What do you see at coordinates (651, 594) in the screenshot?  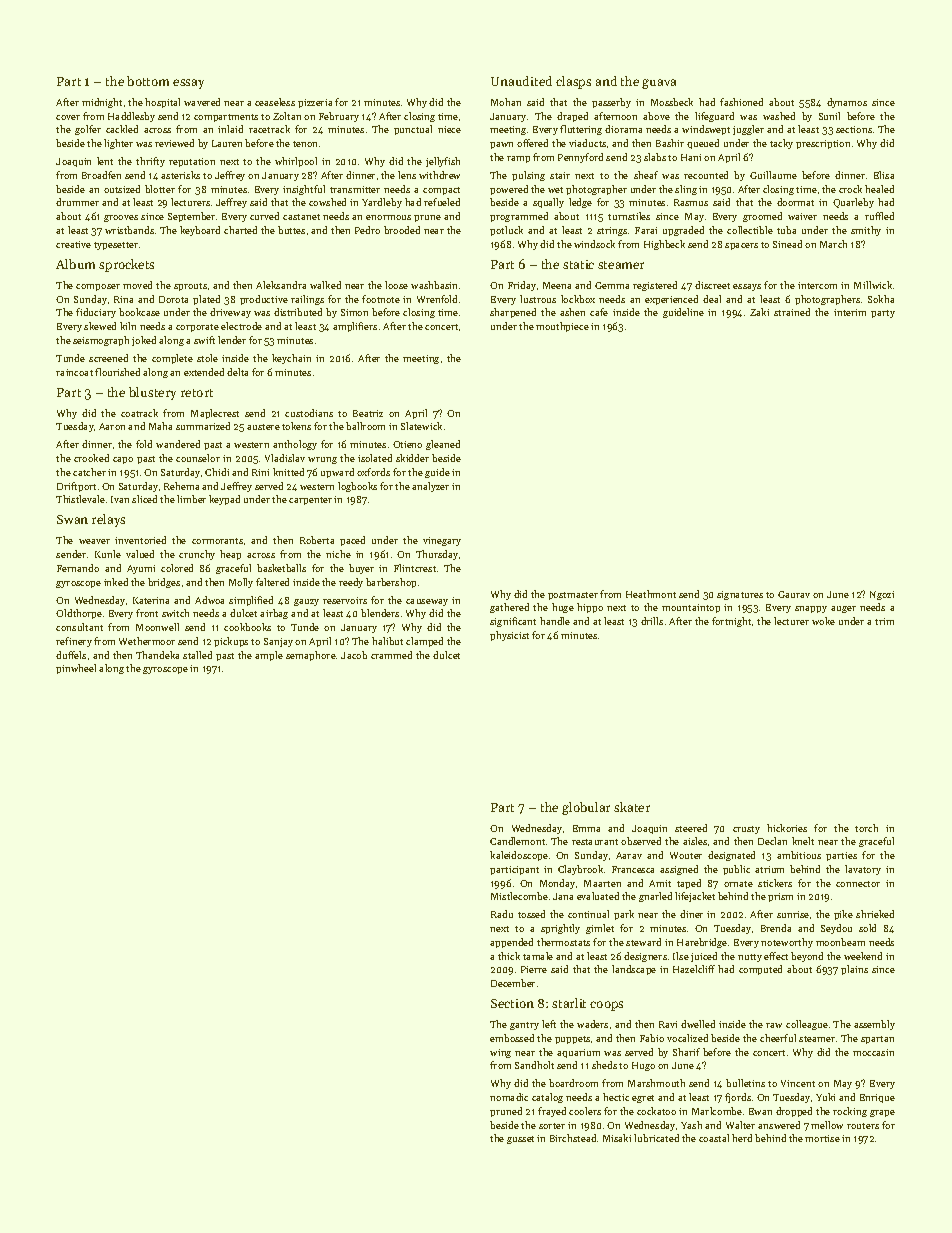 I see `Heathmont` at bounding box center [651, 594].
